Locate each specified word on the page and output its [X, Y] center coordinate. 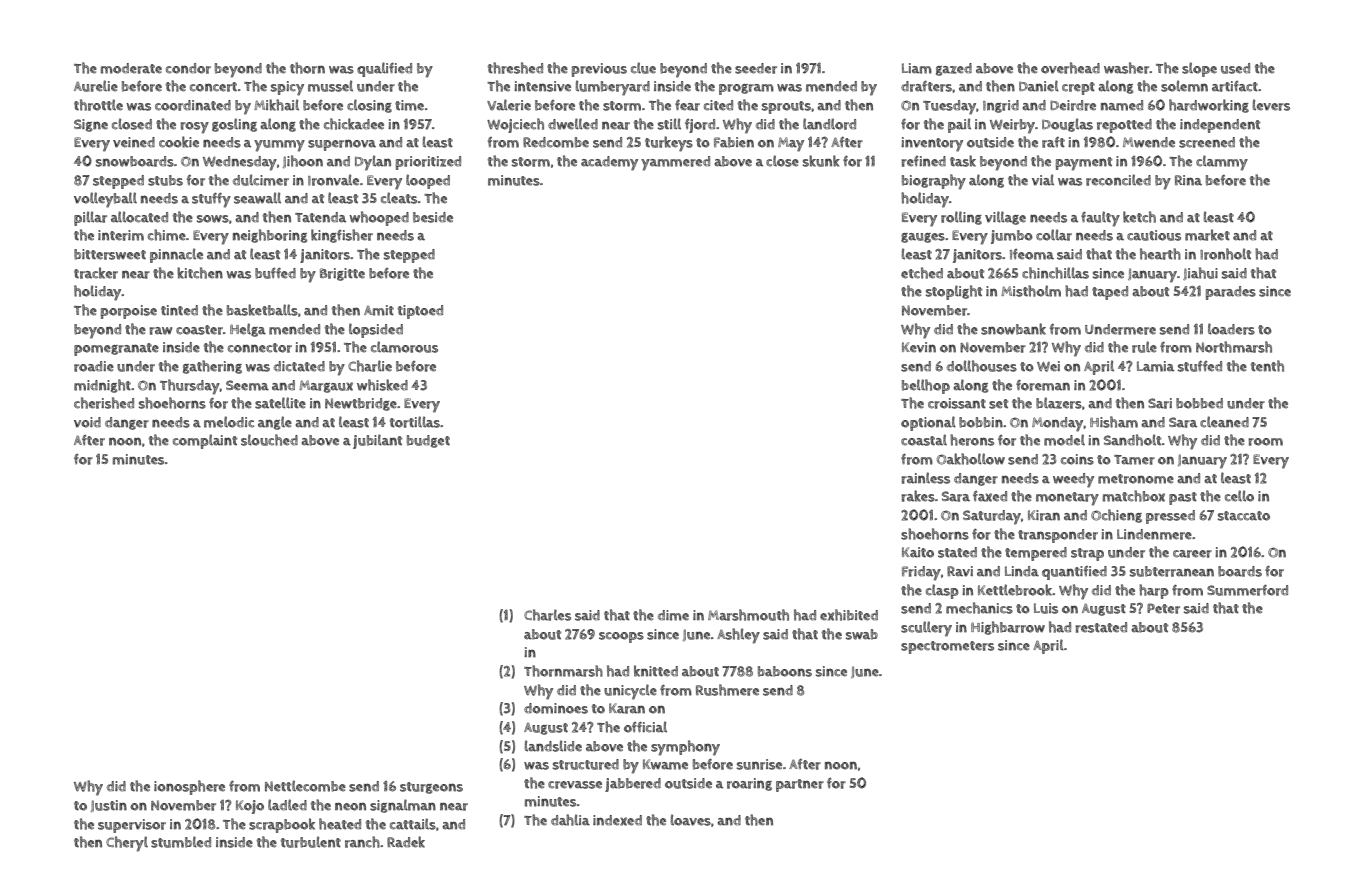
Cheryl [127, 844]
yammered [675, 163]
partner [800, 785]
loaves [691, 820]
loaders [1231, 329]
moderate [131, 68]
